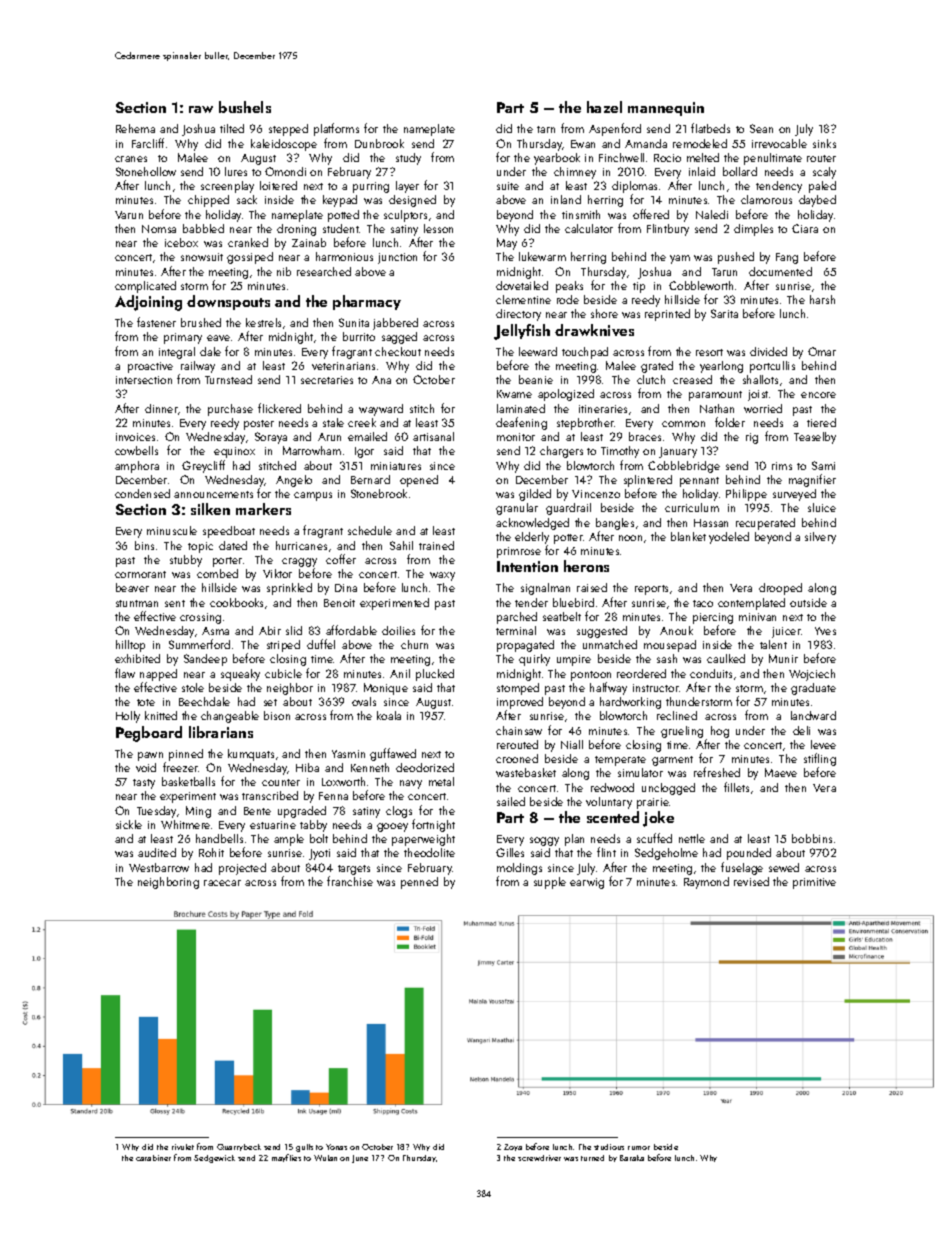 Image resolution: width=952 pixels, height=1233 pixels. I want to click on scuffed, so click(654, 838).
